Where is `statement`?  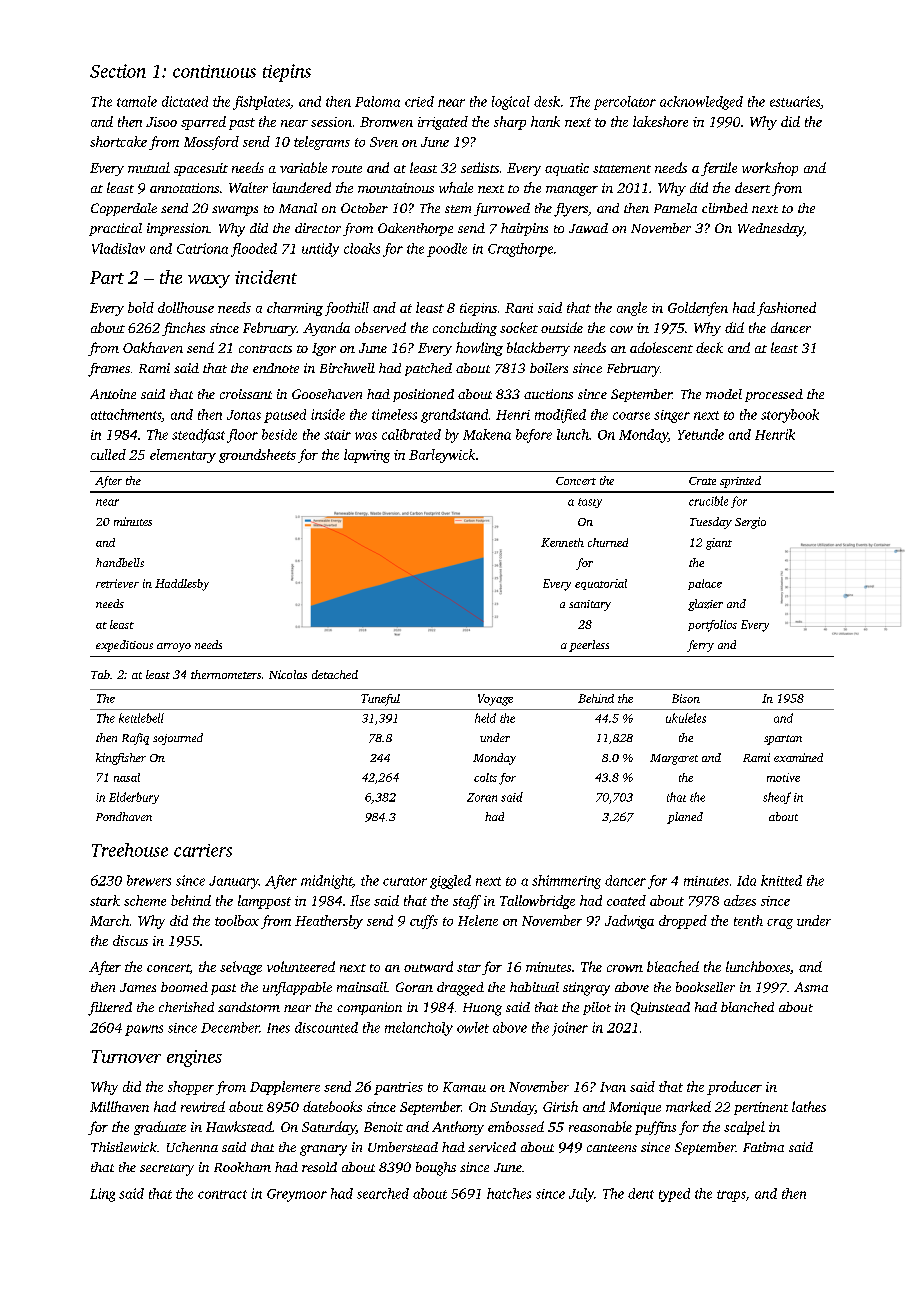 statement is located at coordinates (622, 169).
